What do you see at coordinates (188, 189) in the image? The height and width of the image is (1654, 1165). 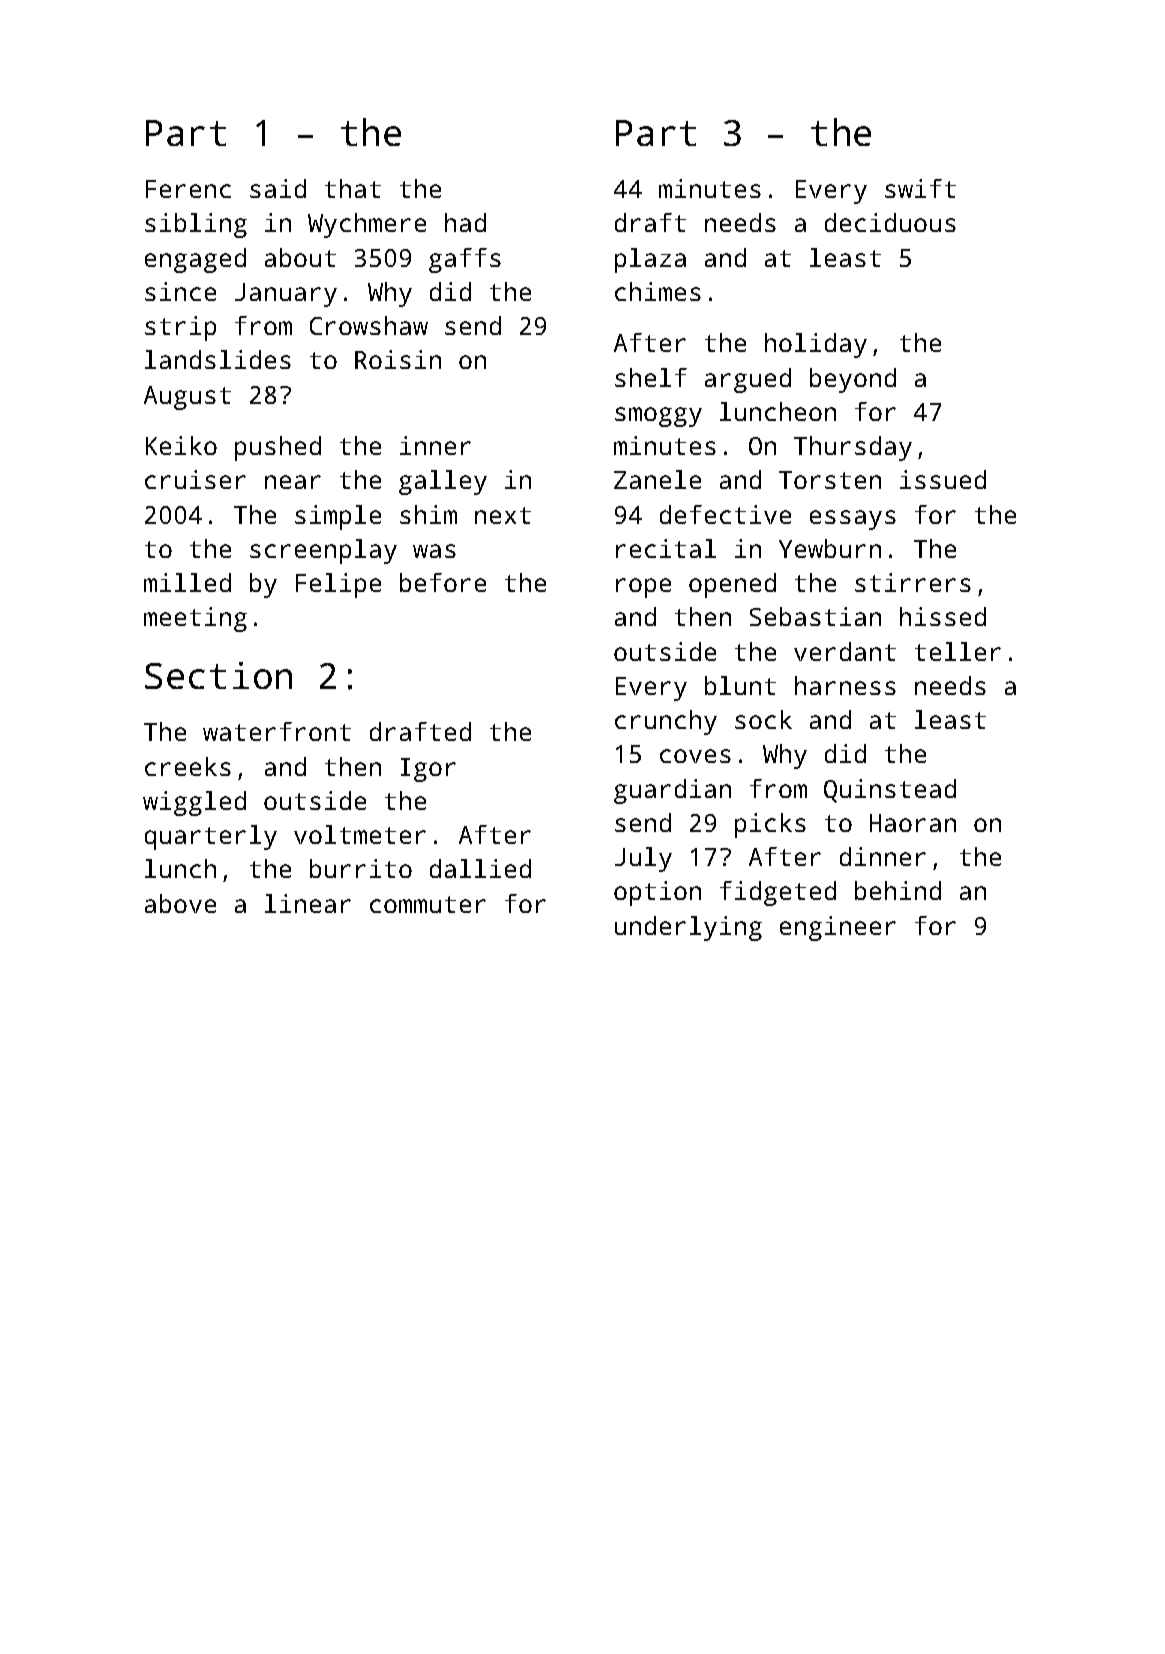 I see `Ferenc` at bounding box center [188, 189].
